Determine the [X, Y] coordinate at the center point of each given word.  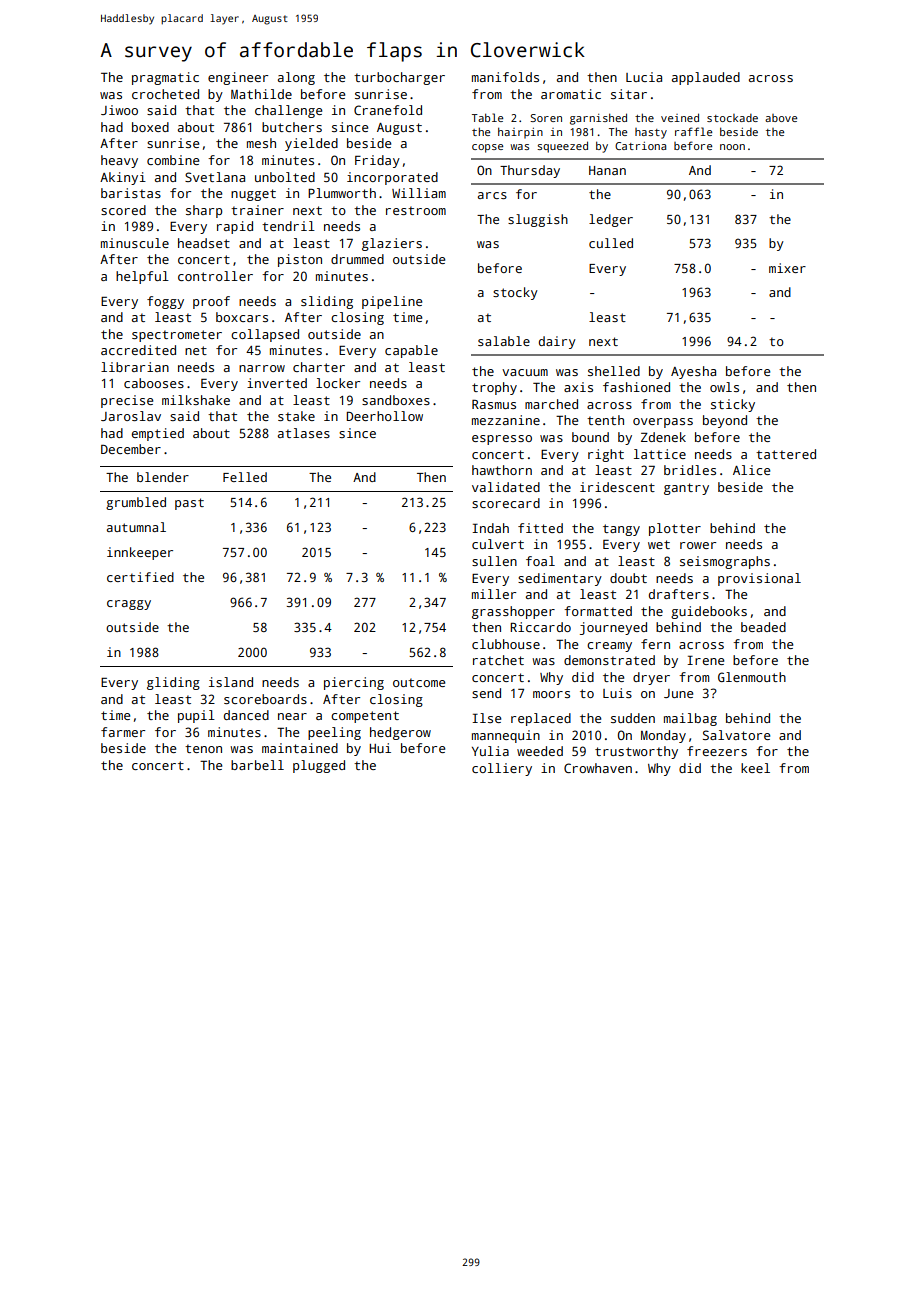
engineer [238, 78]
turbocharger [399, 78]
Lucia [644, 77]
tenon [203, 748]
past [189, 504]
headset [204, 243]
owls [724, 387]
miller [494, 594]
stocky [515, 293]
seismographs [725, 562]
